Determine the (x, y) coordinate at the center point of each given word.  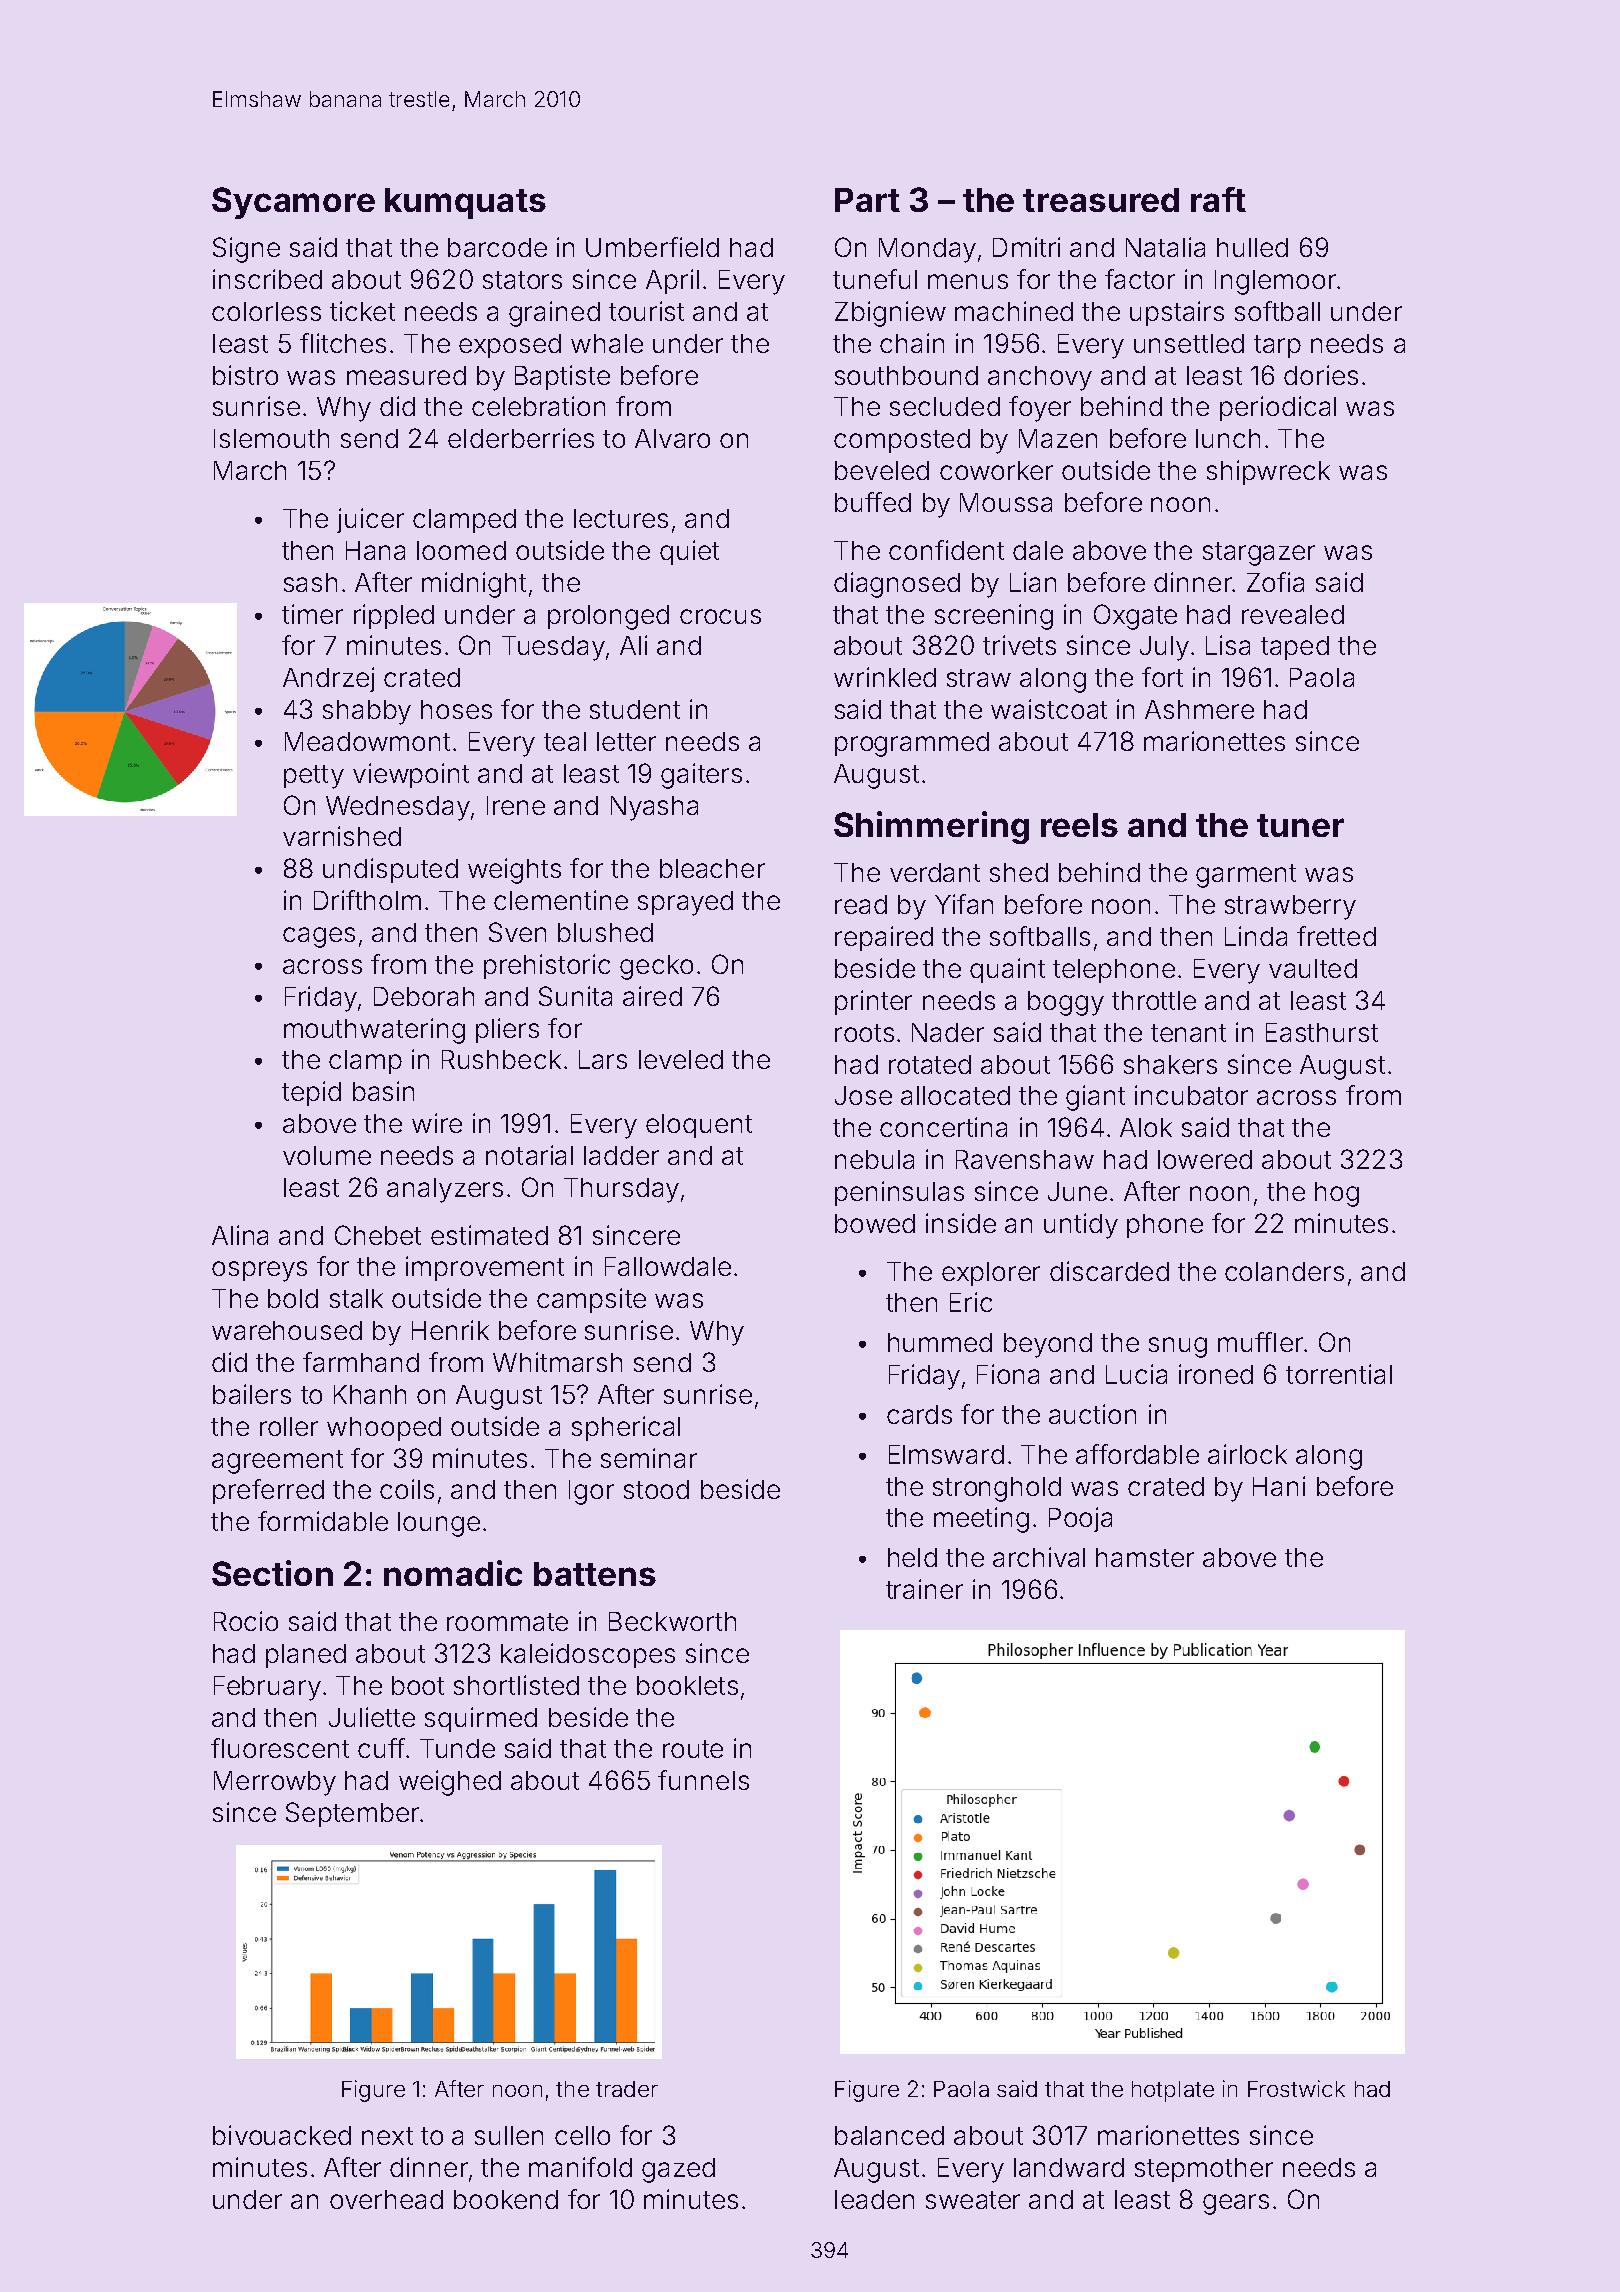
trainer (924, 1589)
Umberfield (652, 247)
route (693, 1749)
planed (306, 1656)
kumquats (465, 203)
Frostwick (1296, 2088)
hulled (1252, 247)
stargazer (1259, 554)
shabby (367, 712)
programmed (912, 744)
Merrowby (275, 1783)
